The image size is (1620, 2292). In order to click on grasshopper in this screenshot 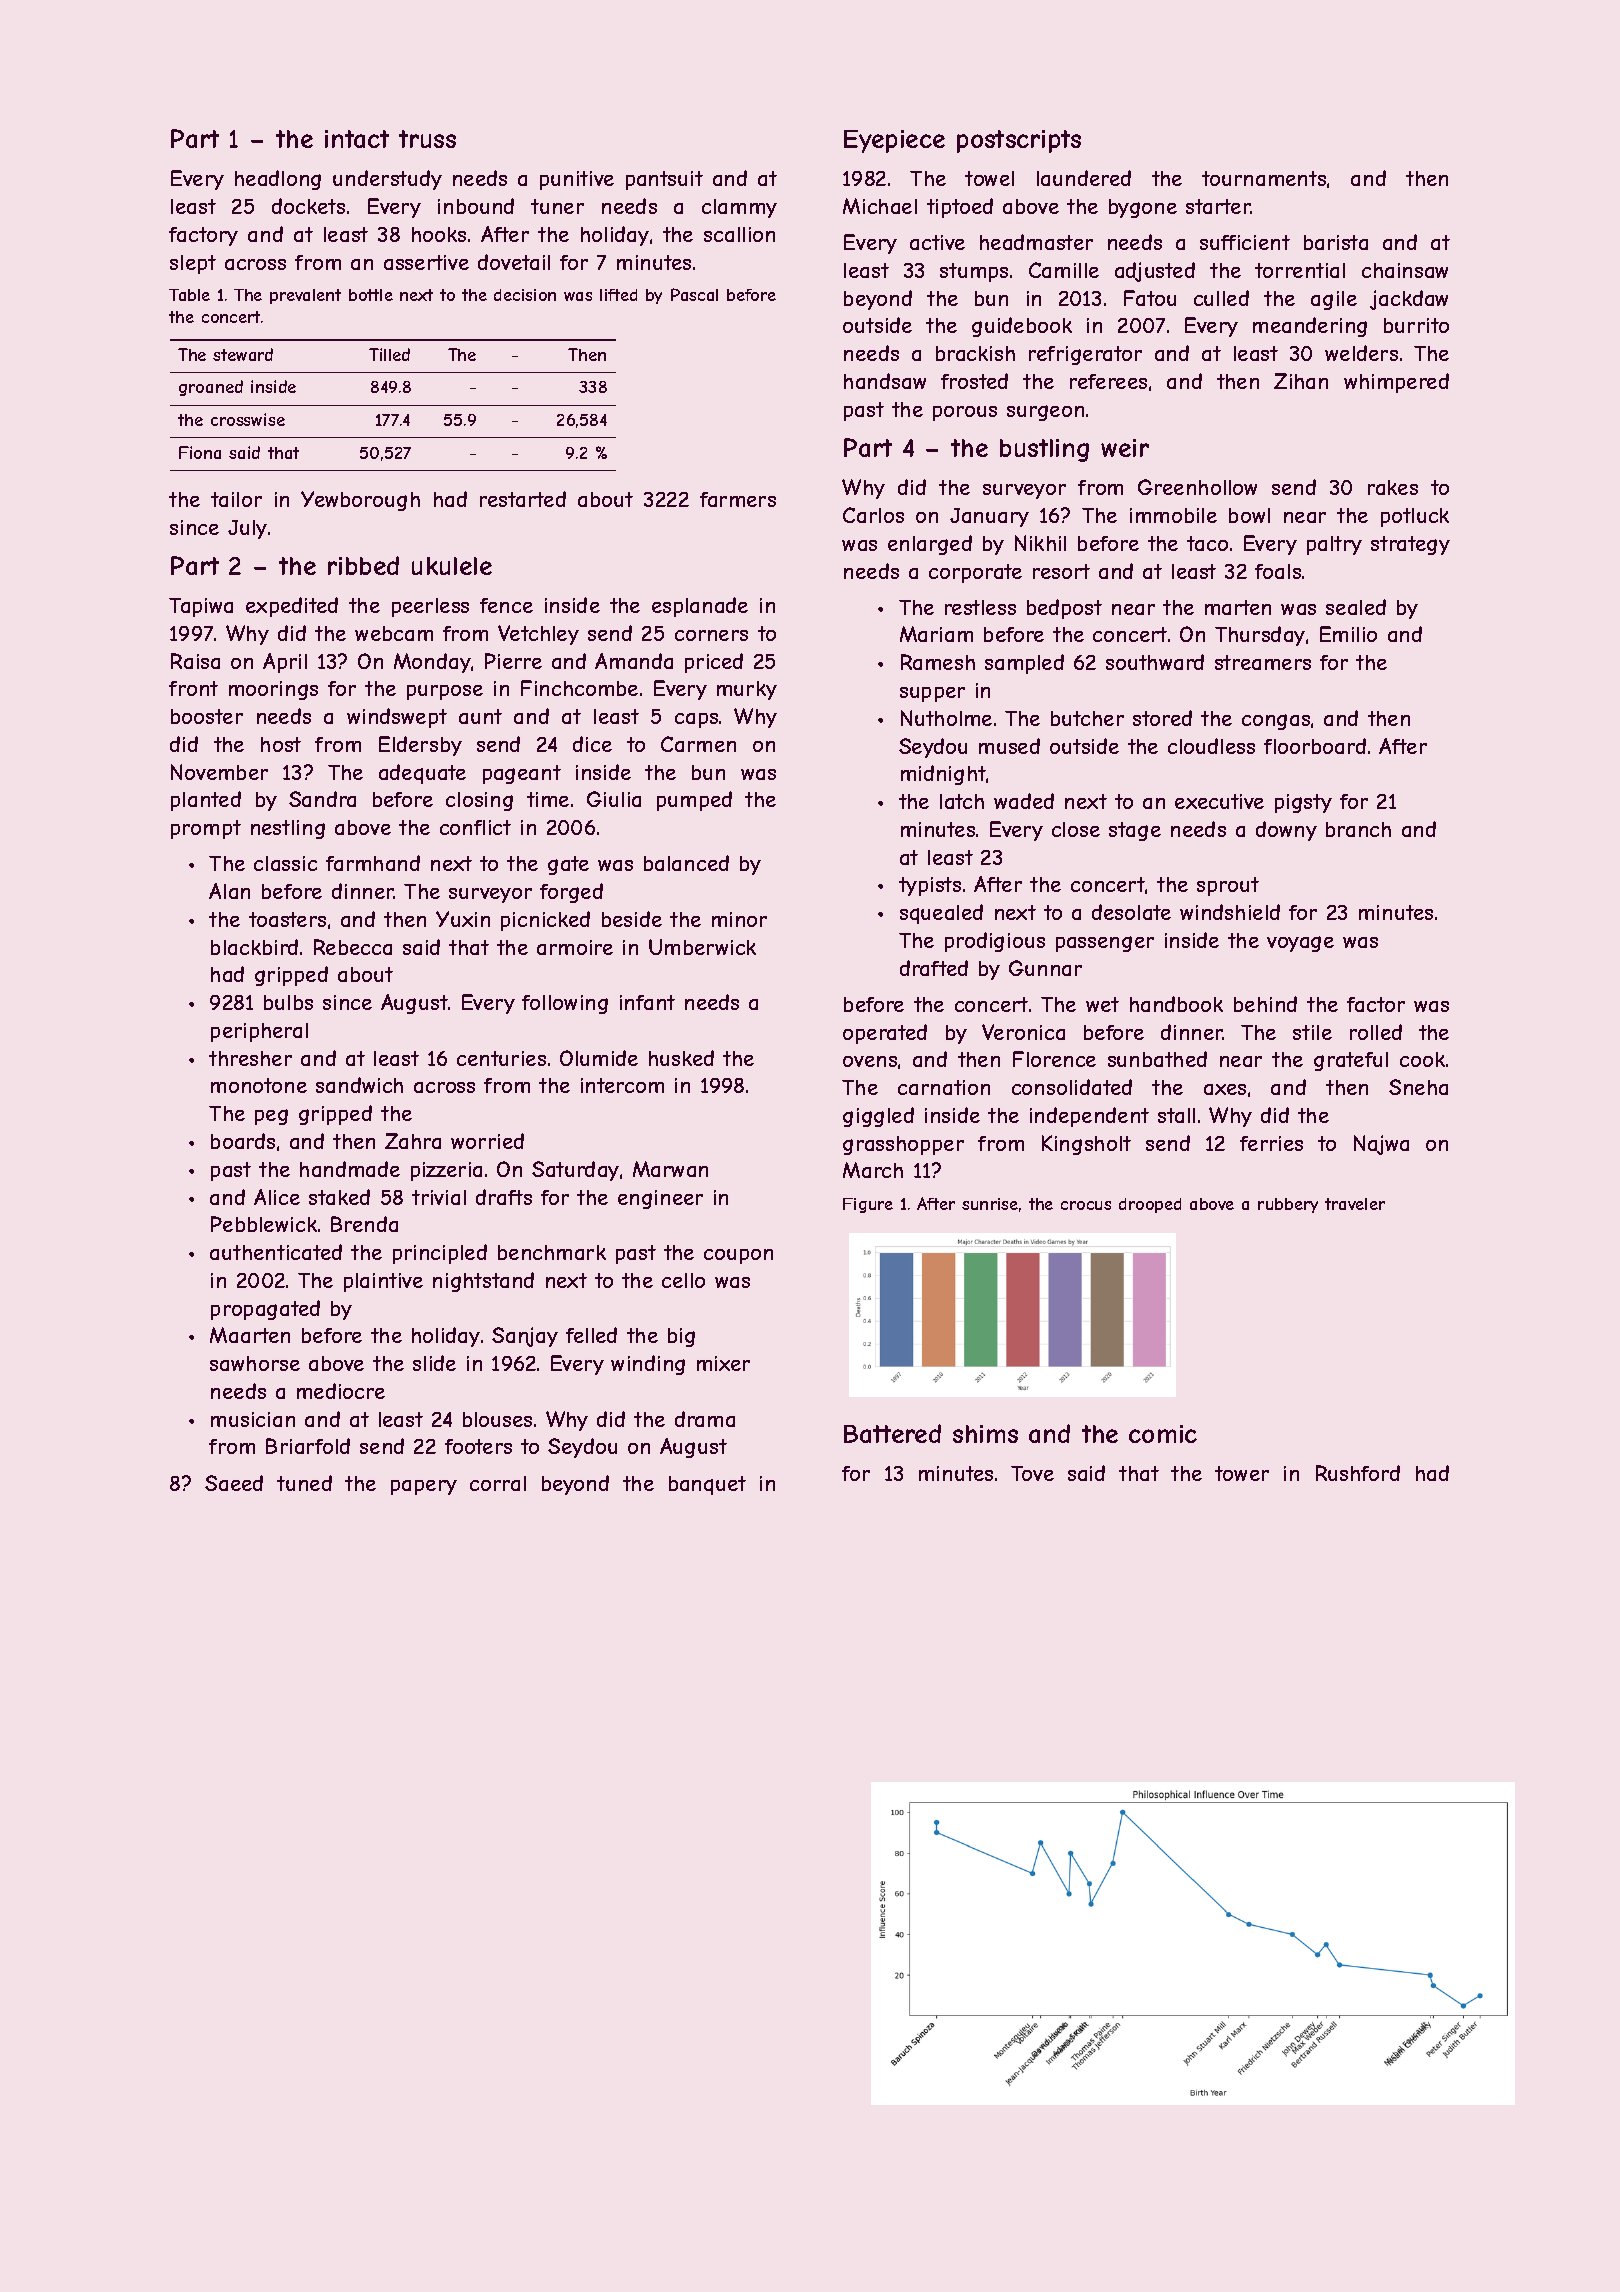, I will do `click(903, 1145)`.
